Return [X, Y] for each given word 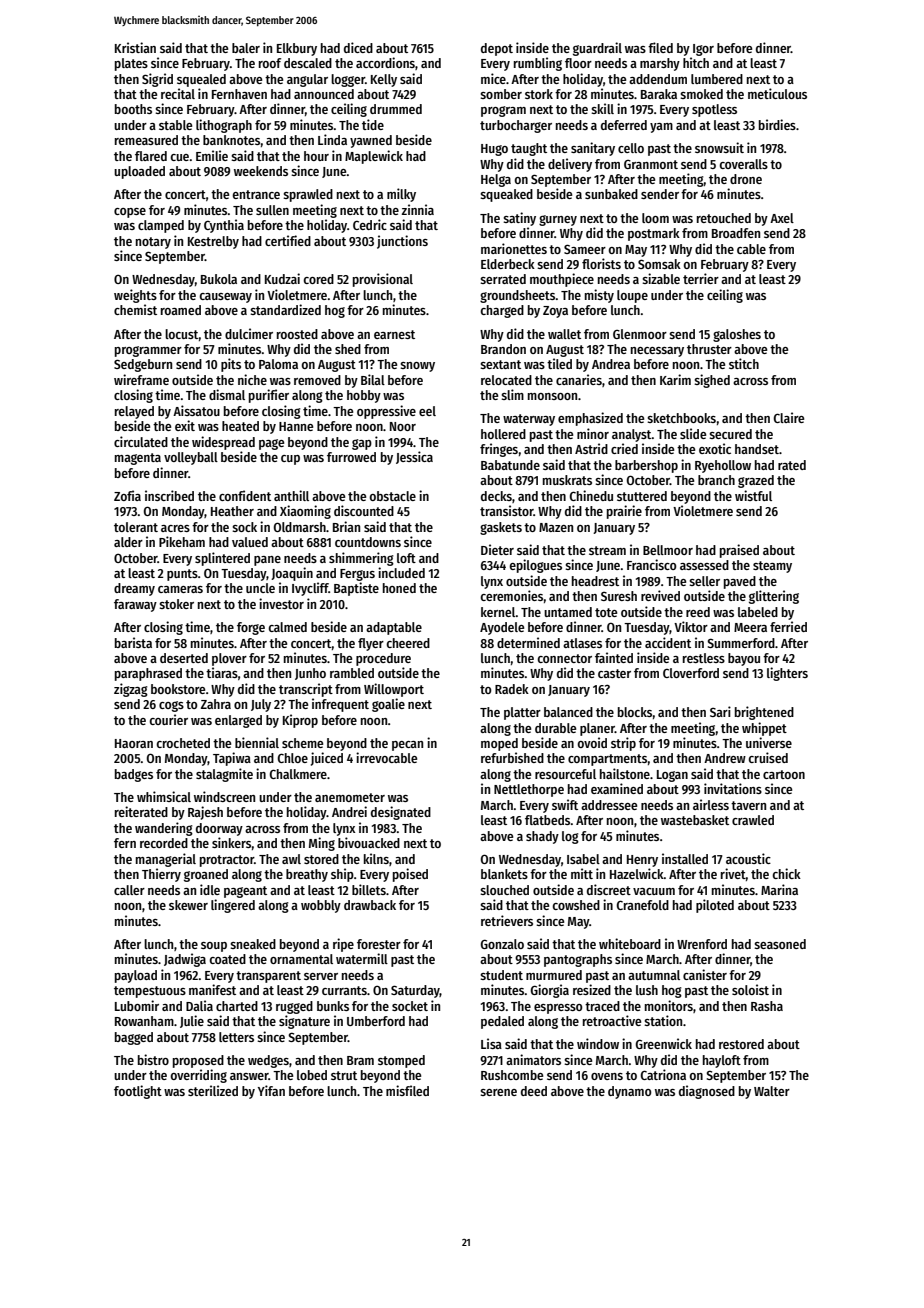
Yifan [271, 1090]
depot [497, 49]
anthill [291, 495]
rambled [352, 673]
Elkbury [297, 49]
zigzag [131, 690]
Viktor [691, 626]
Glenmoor [640, 334]
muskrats [567, 480]
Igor [703, 50]
